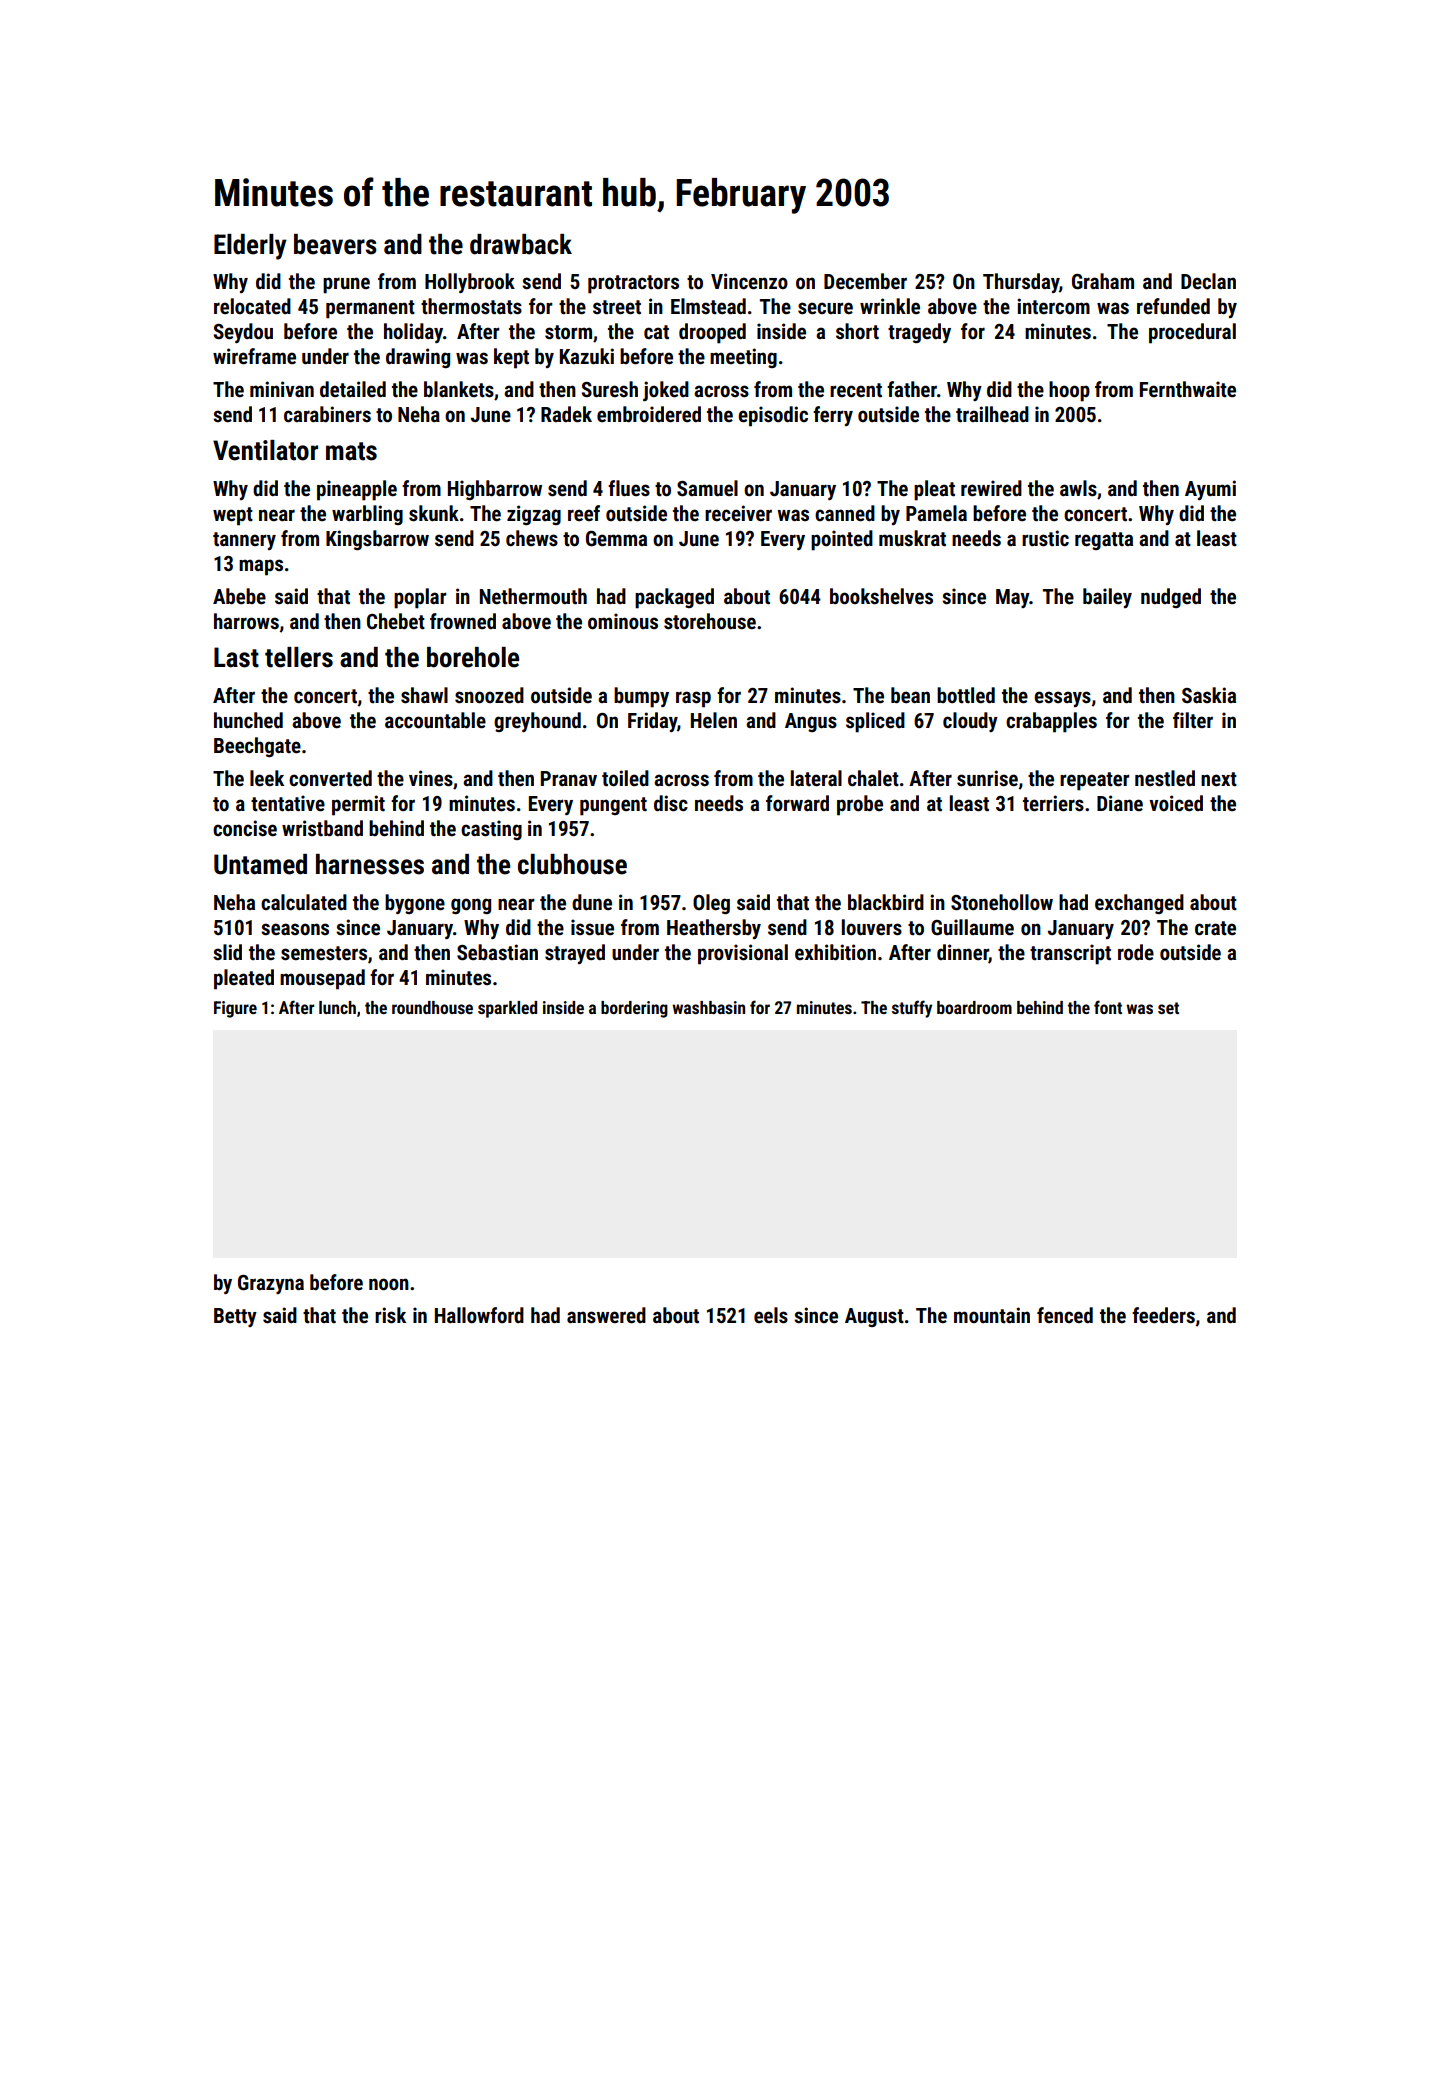 The height and width of the screenshot is (2100, 1450). What do you see at coordinates (1209, 695) in the screenshot?
I see `Saskia` at bounding box center [1209, 695].
